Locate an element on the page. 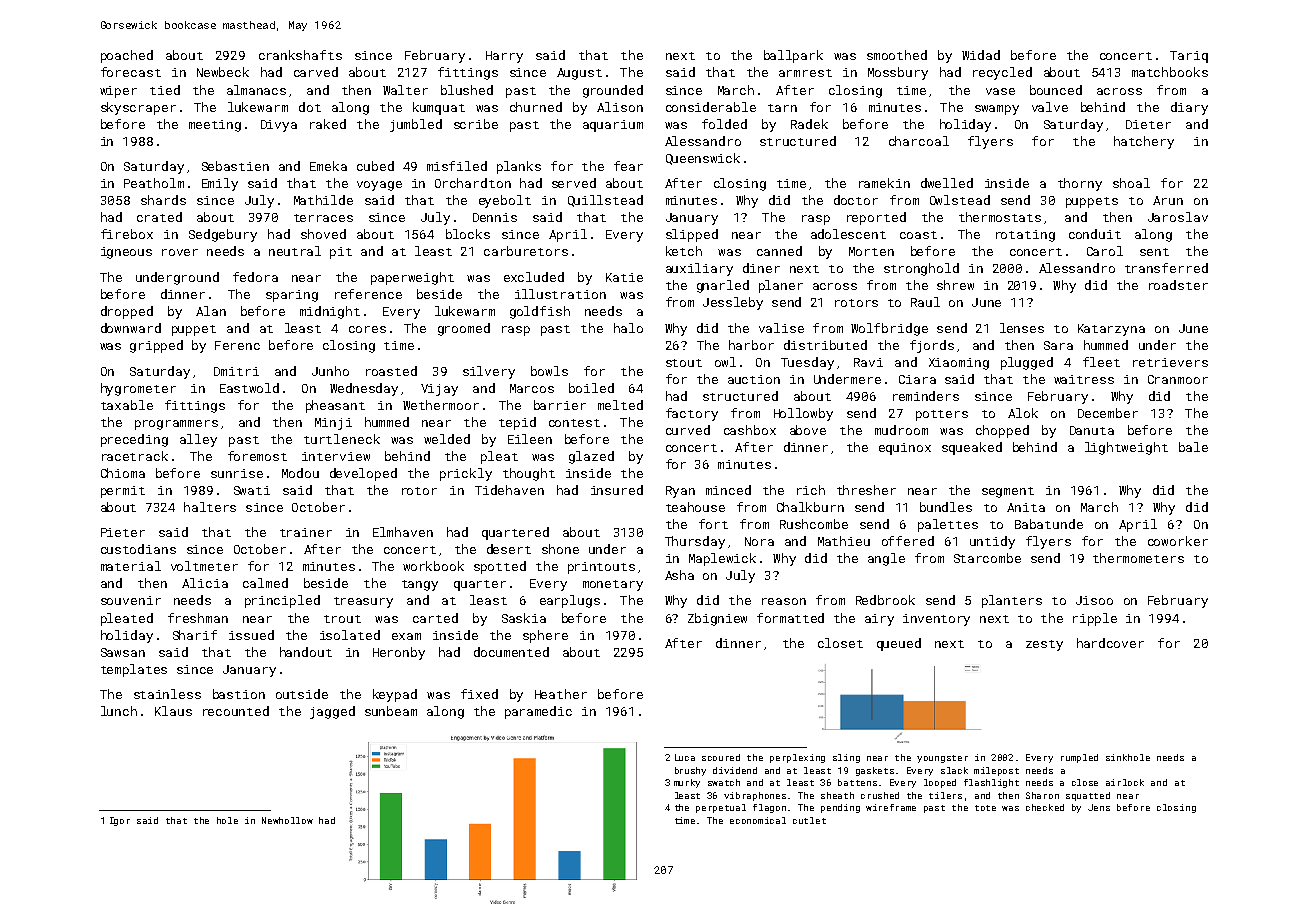 This document has height=924, width=1308. rumpled is located at coordinates (1079, 758).
